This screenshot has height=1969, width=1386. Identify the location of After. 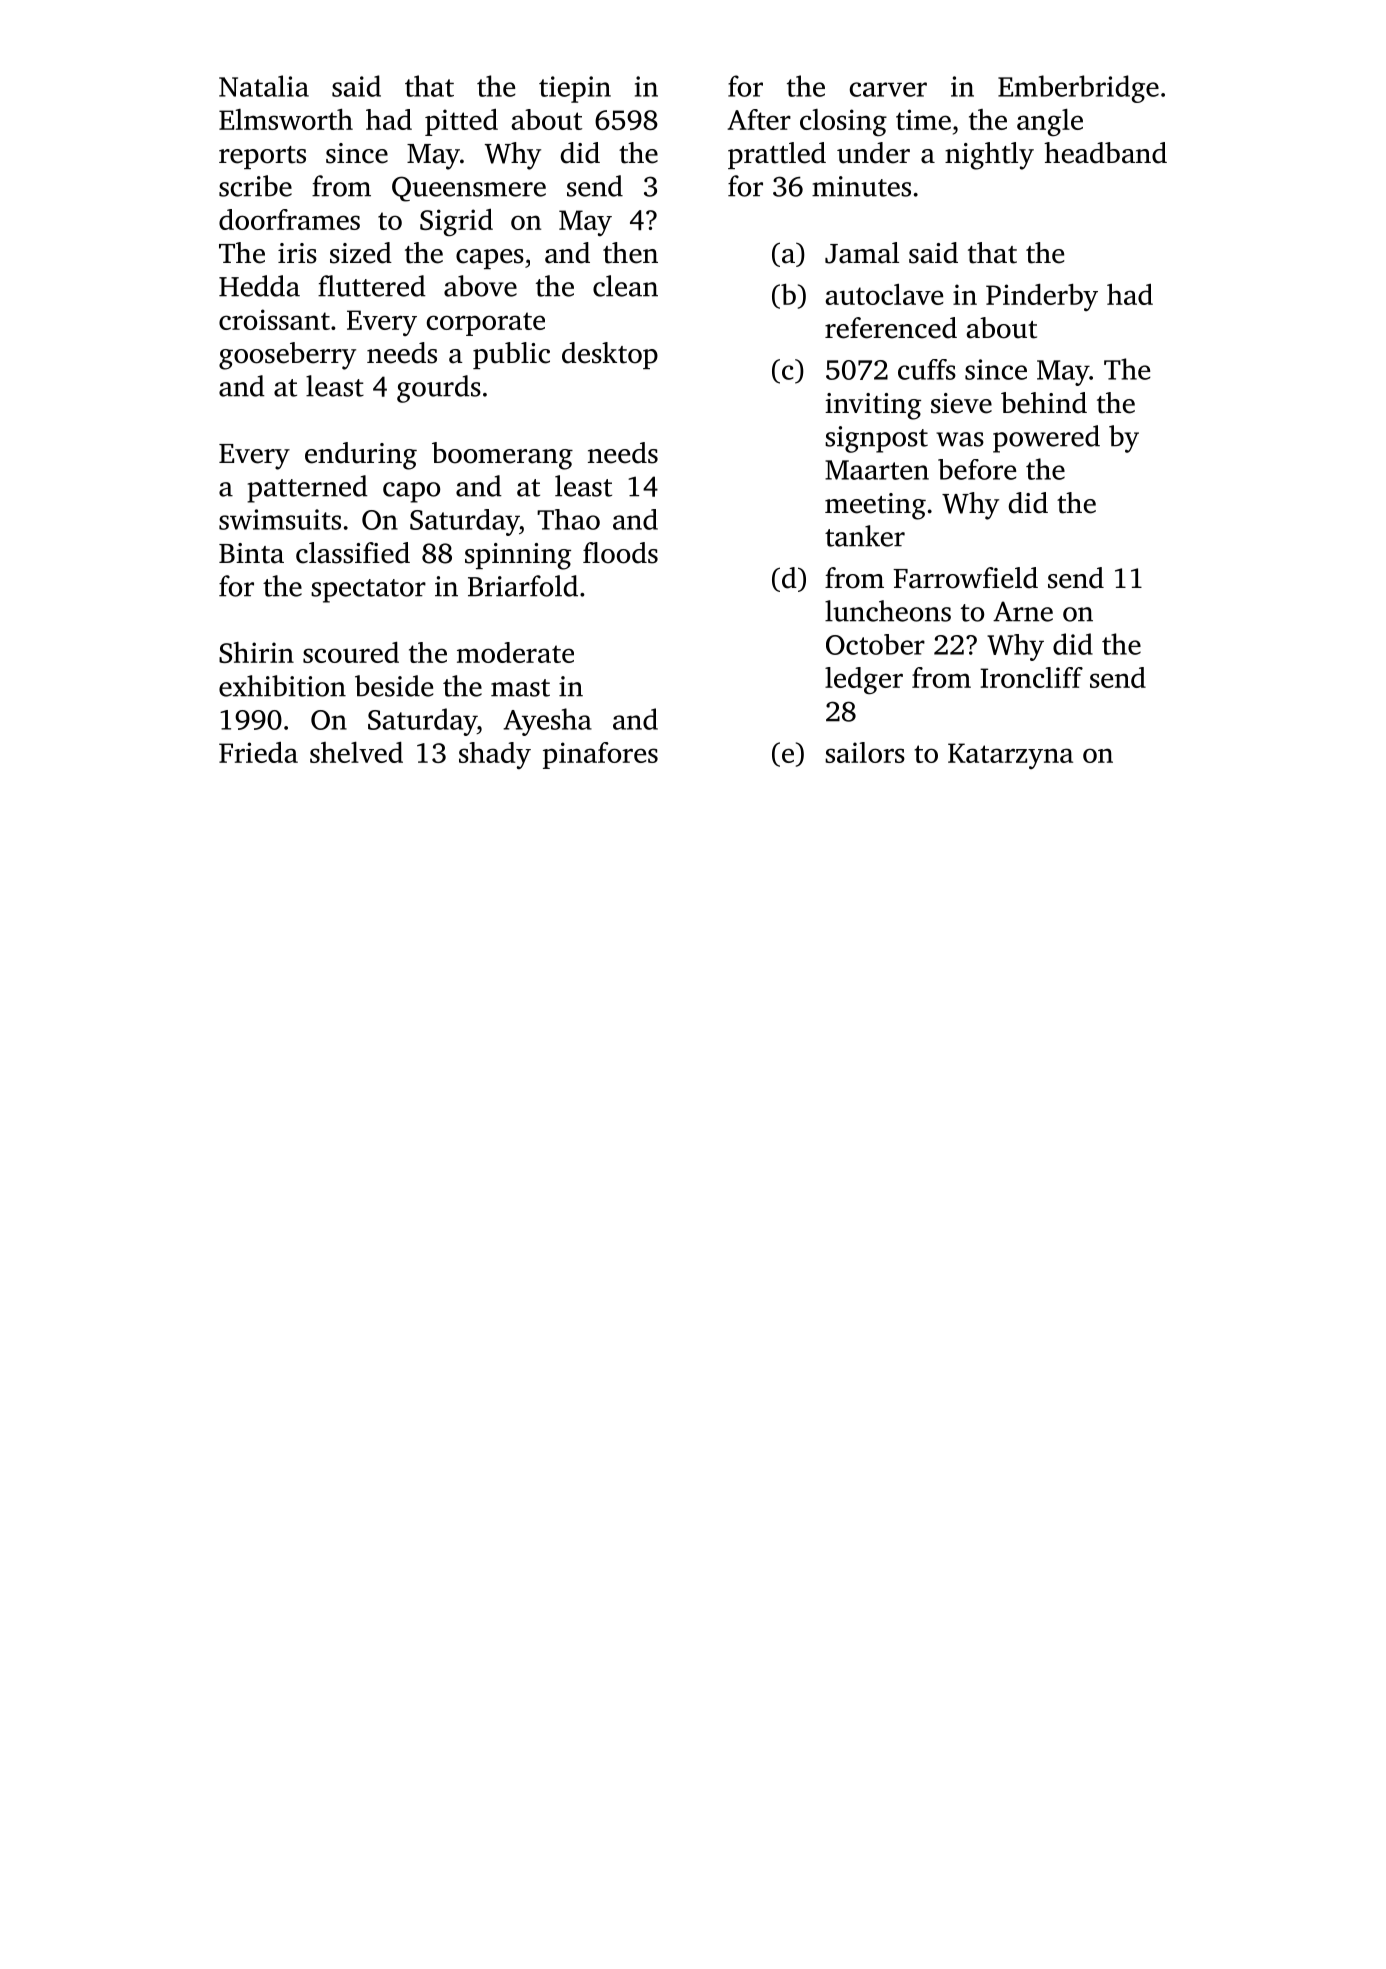
(759, 119).
